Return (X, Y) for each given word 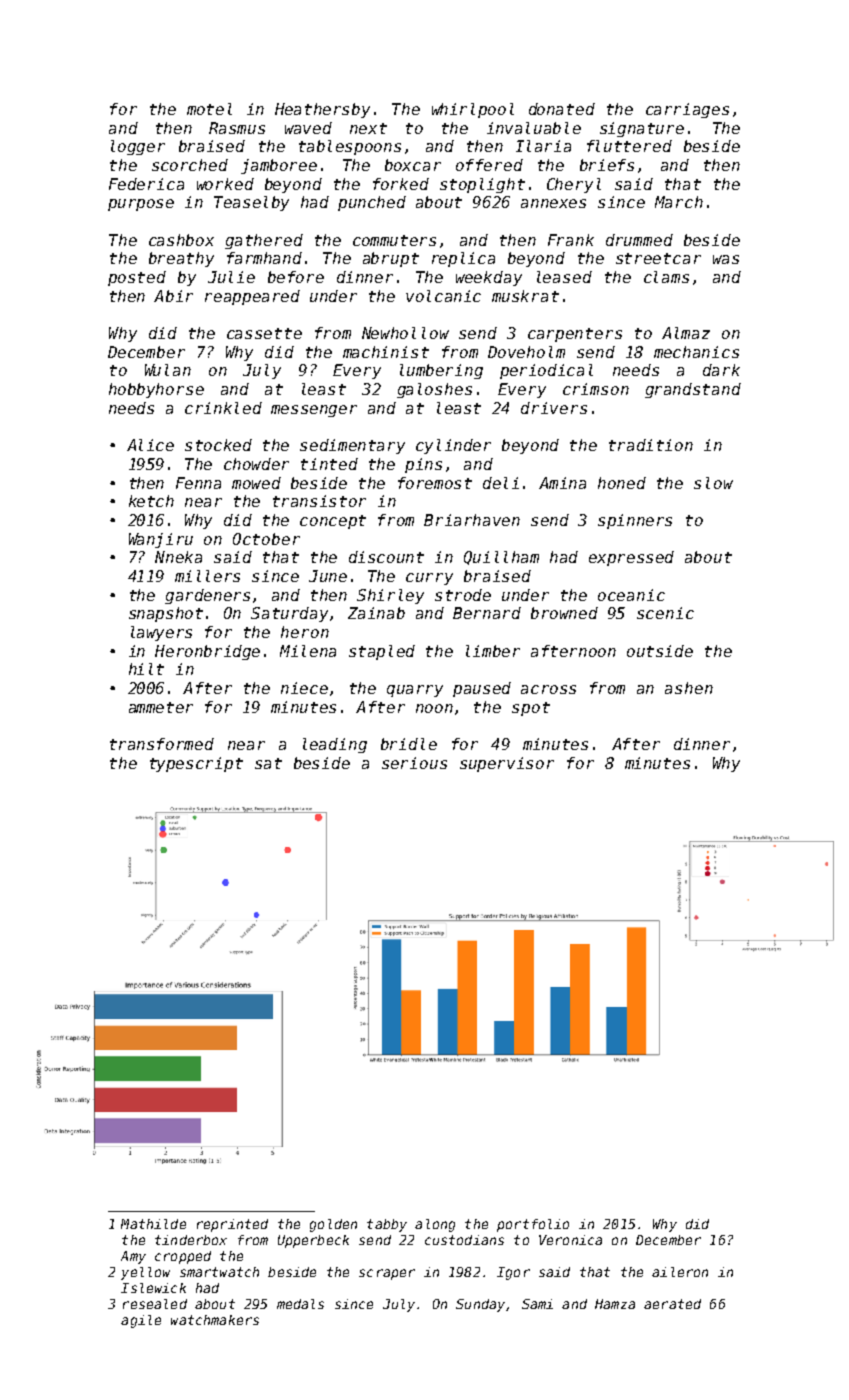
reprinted (232, 1225)
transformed (162, 744)
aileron (680, 1272)
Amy (133, 1257)
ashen (689, 688)
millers (207, 576)
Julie (231, 277)
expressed (631, 558)
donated (562, 109)
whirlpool (473, 110)
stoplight (482, 185)
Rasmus (237, 128)
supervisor (507, 764)
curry (429, 579)
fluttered (629, 146)
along (435, 1225)
